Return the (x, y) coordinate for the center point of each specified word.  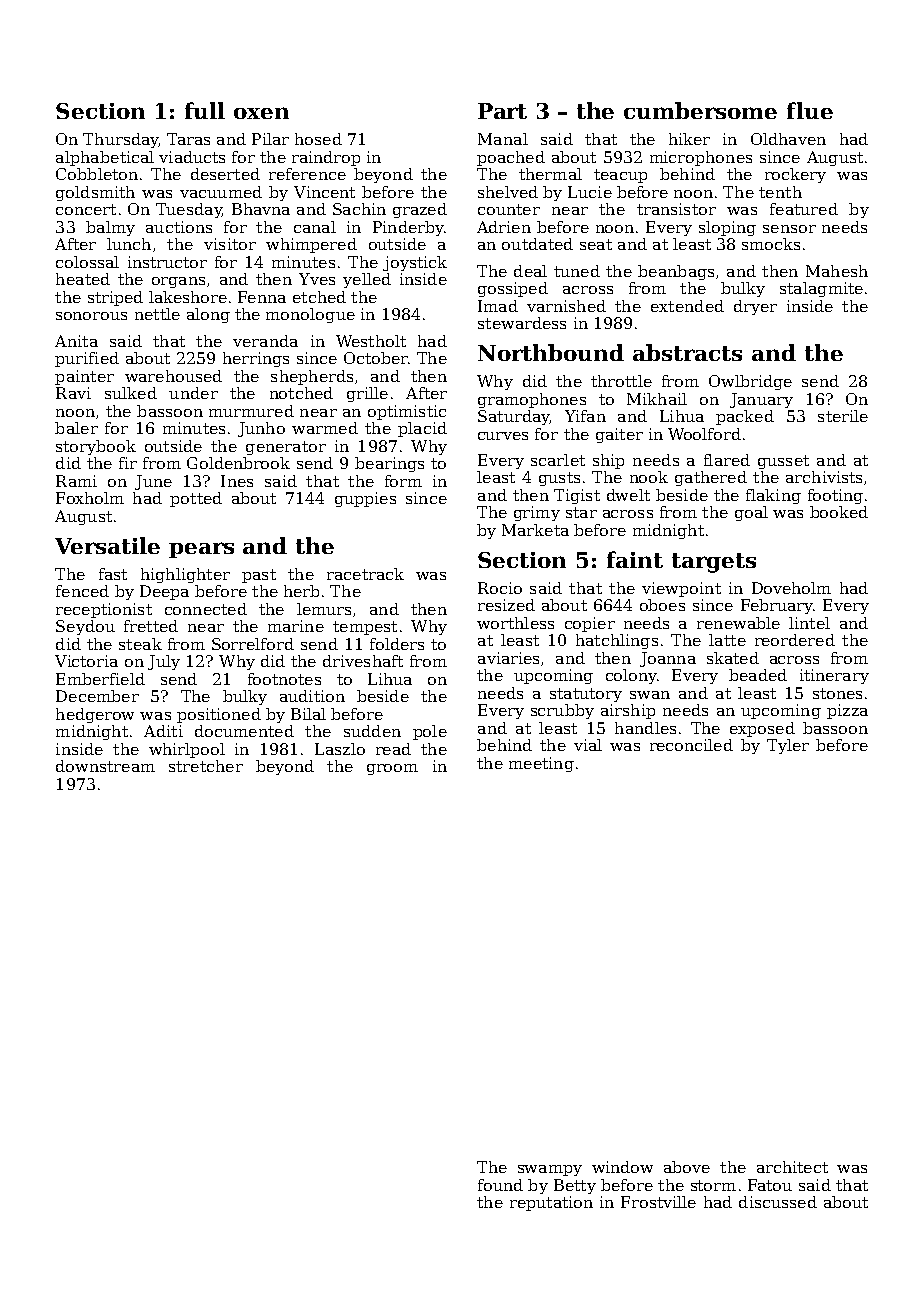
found (500, 1185)
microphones (701, 158)
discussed (778, 1202)
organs (178, 282)
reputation (551, 1203)
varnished (566, 306)
